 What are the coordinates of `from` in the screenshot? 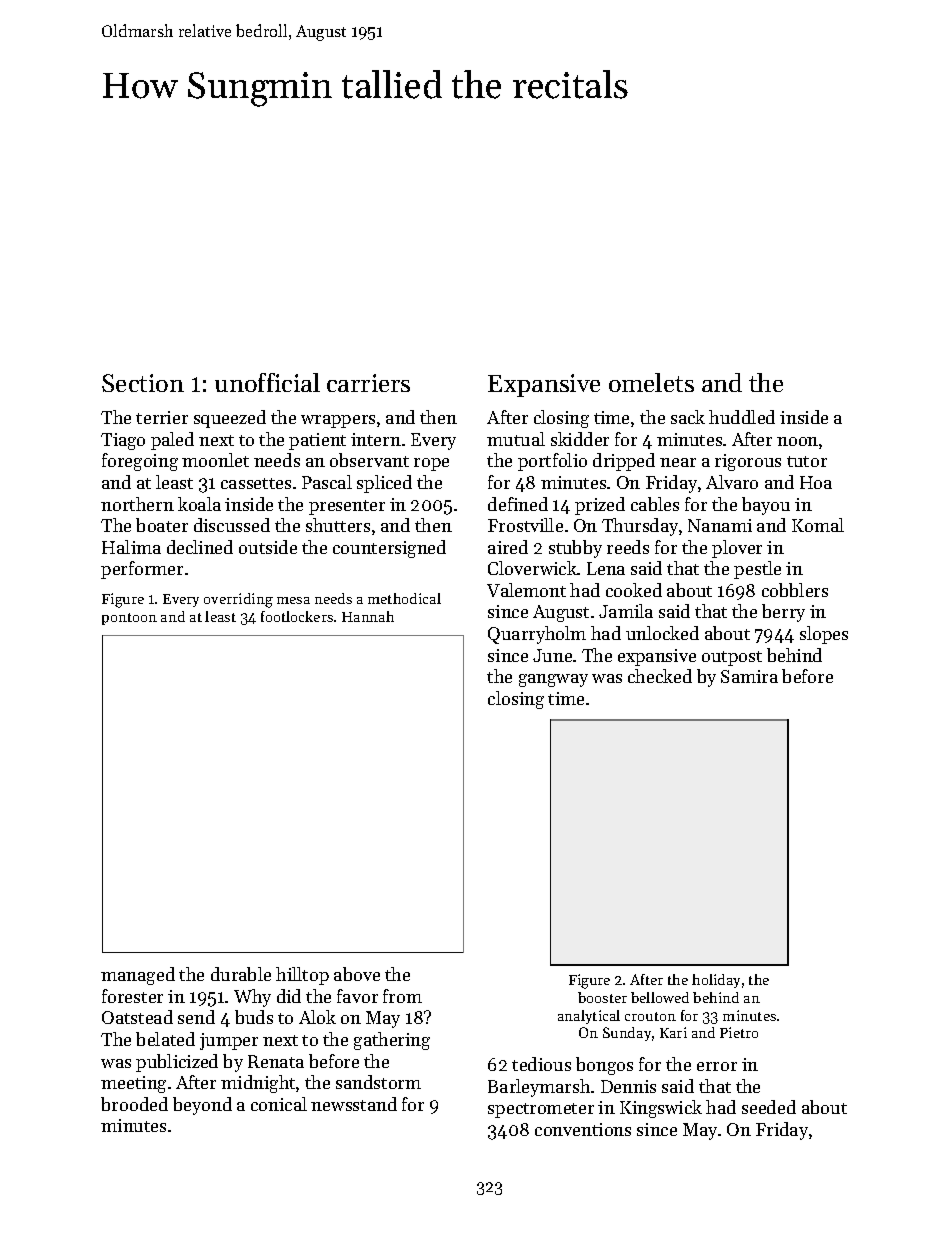 It's located at (402, 996).
